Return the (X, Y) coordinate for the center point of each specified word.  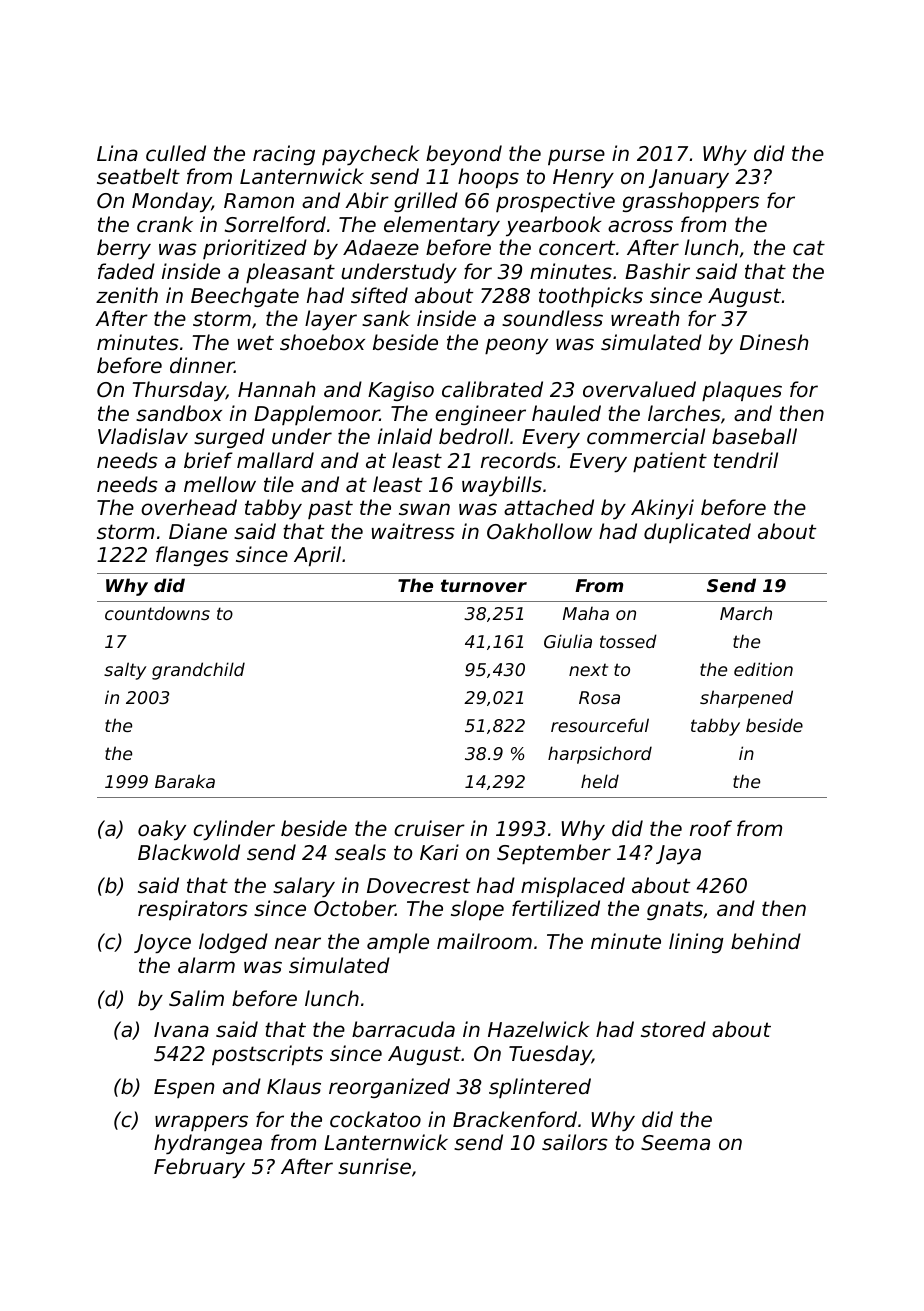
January (689, 178)
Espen (184, 1088)
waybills (502, 486)
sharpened (746, 699)
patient (670, 462)
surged (229, 438)
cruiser (429, 828)
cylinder (234, 830)
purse (576, 157)
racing (284, 155)
